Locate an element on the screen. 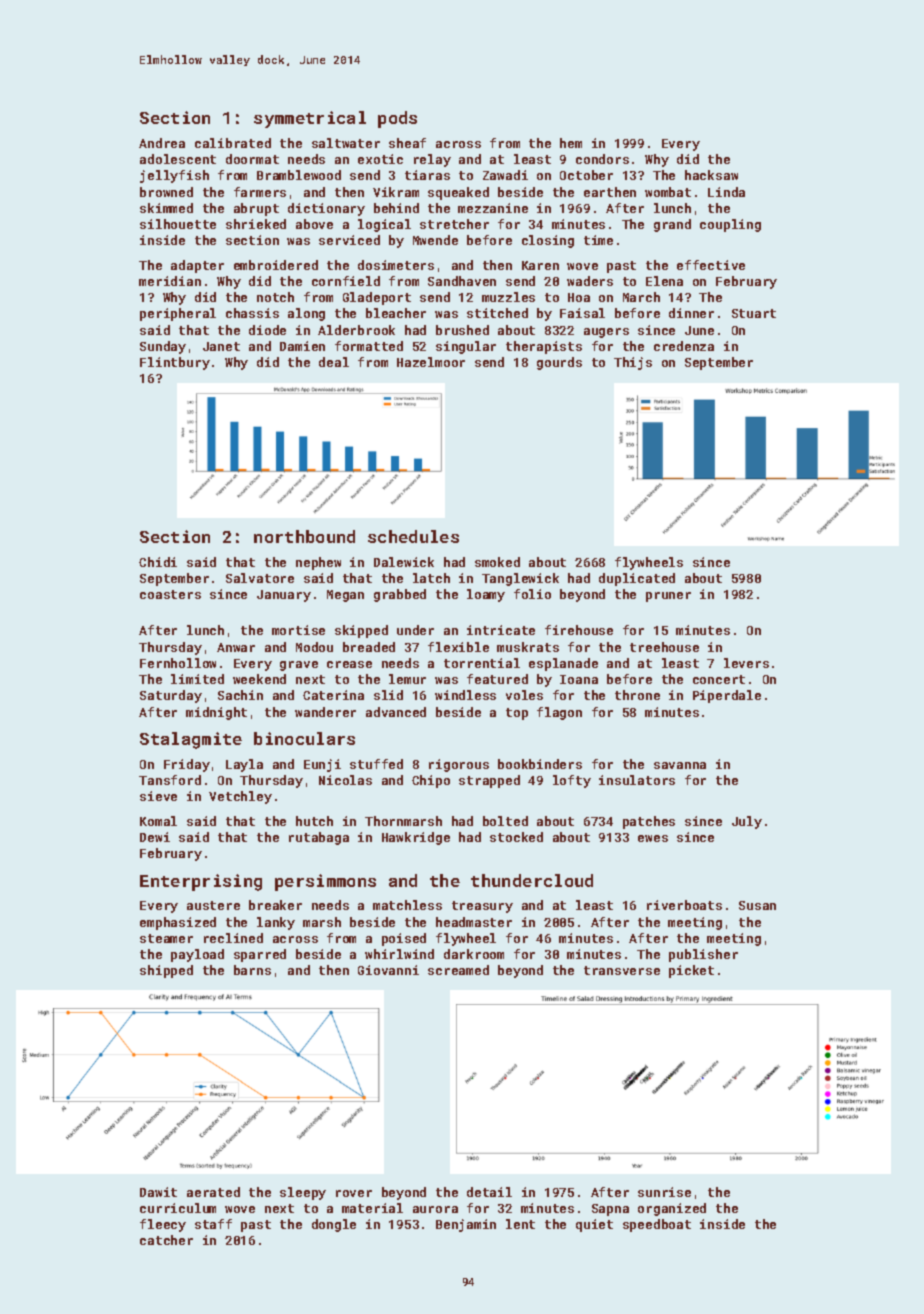 Image resolution: width=924 pixels, height=1314 pixels. Piperdale is located at coordinates (727, 696).
